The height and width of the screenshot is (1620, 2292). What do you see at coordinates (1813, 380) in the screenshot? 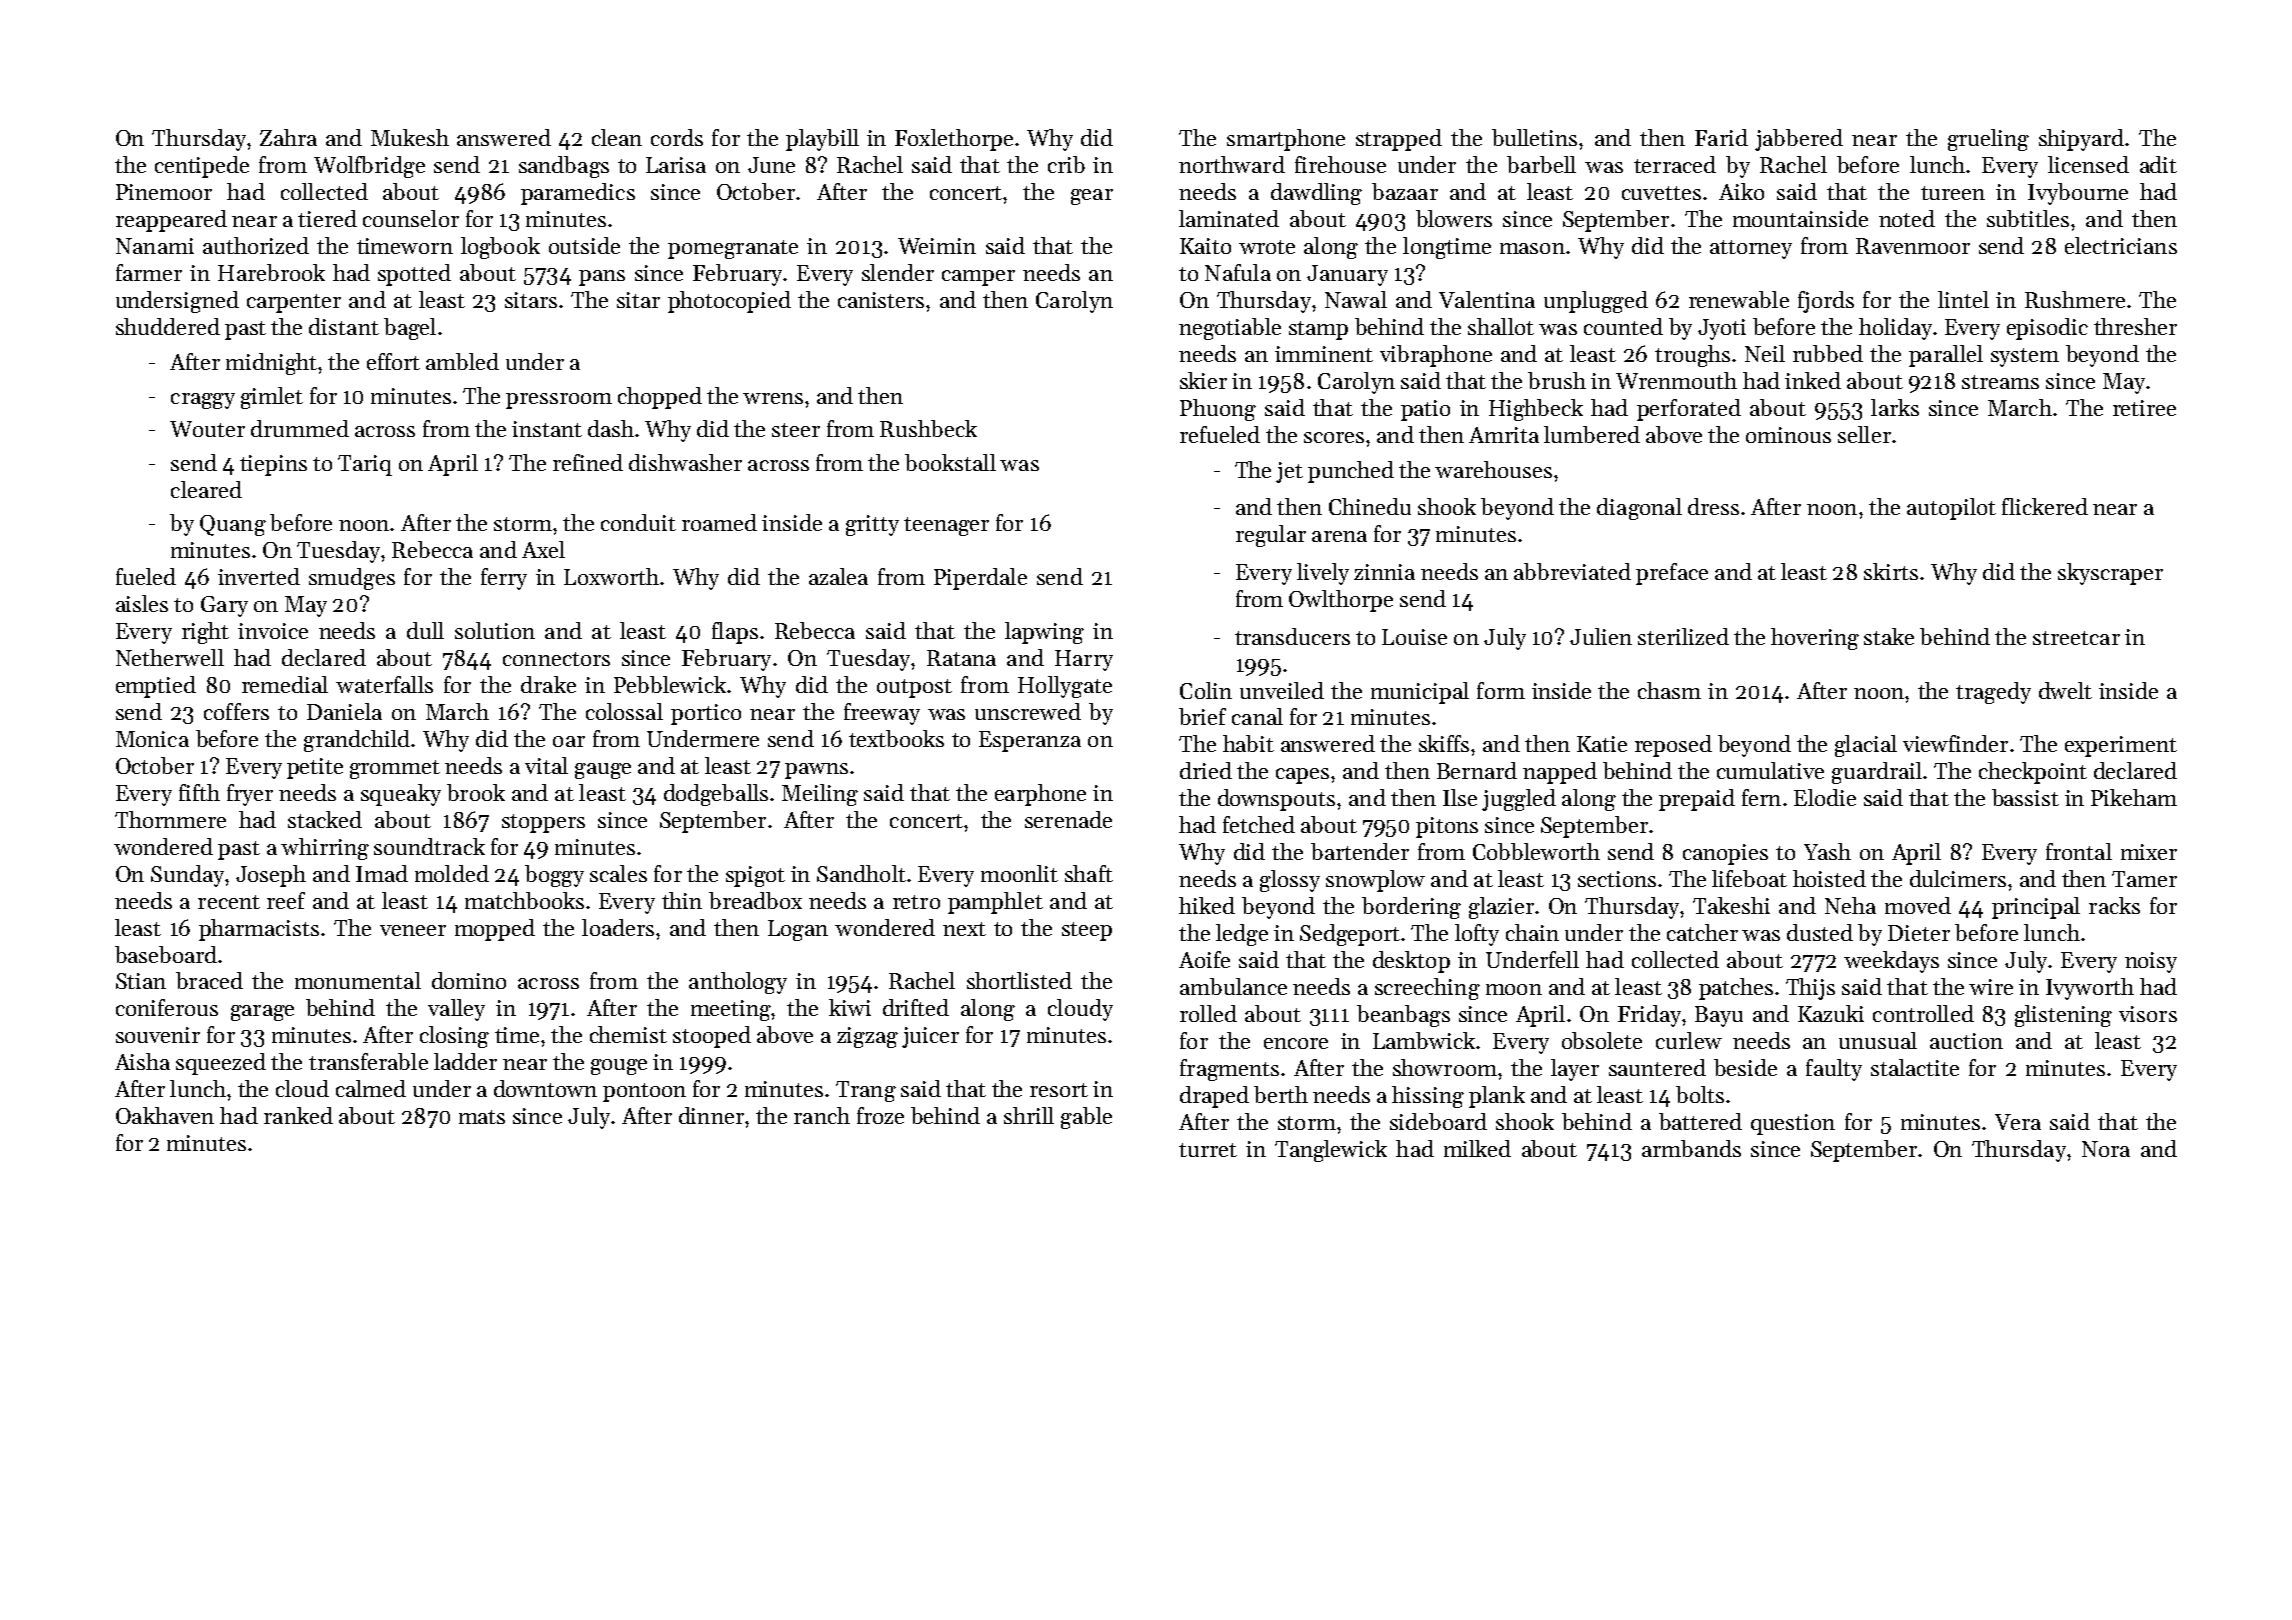
I see `inked` at bounding box center [1813, 380].
